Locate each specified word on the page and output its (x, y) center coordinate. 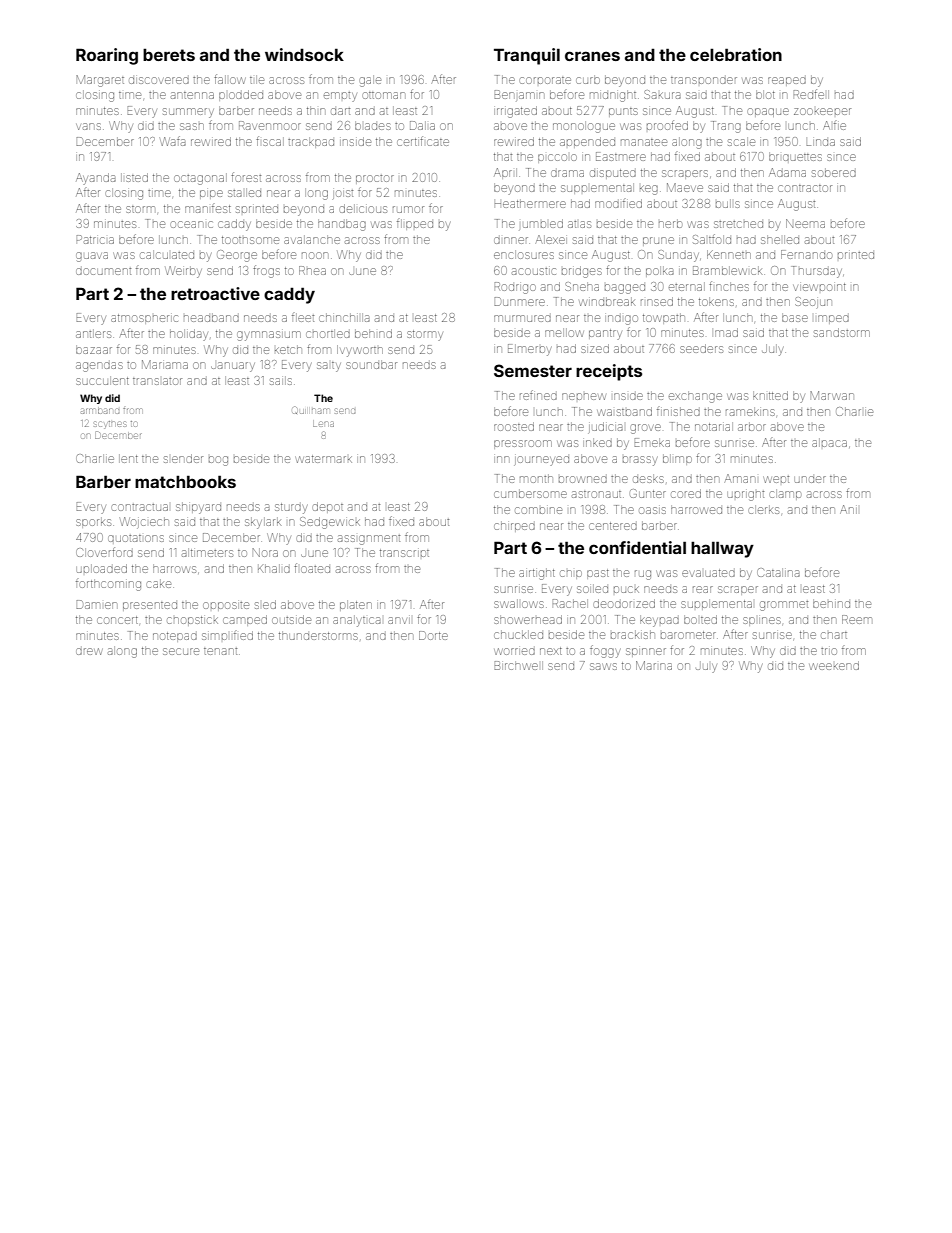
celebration (736, 54)
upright (745, 496)
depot (327, 507)
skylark (263, 523)
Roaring (107, 56)
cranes (592, 56)
